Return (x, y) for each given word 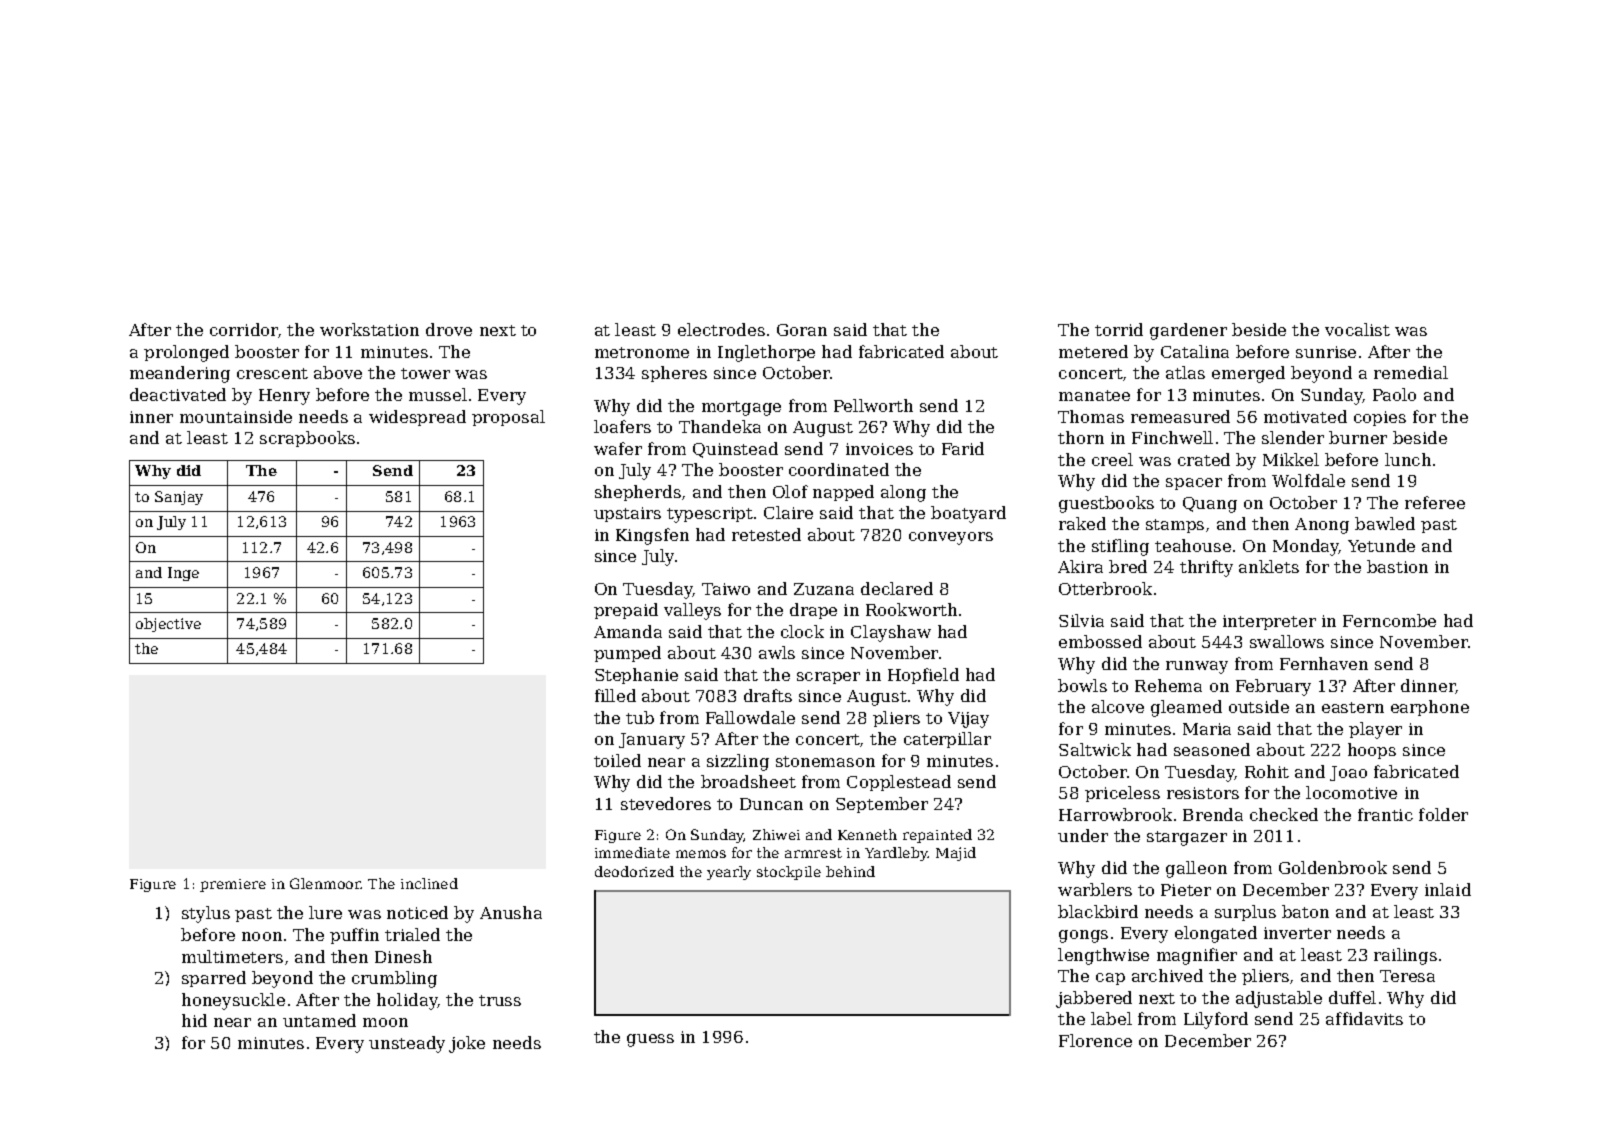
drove (449, 329)
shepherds (638, 493)
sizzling (738, 762)
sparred (214, 979)
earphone (1430, 708)
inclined (429, 883)
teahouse (1193, 545)
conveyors (951, 538)
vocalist (1357, 329)
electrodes (721, 329)
